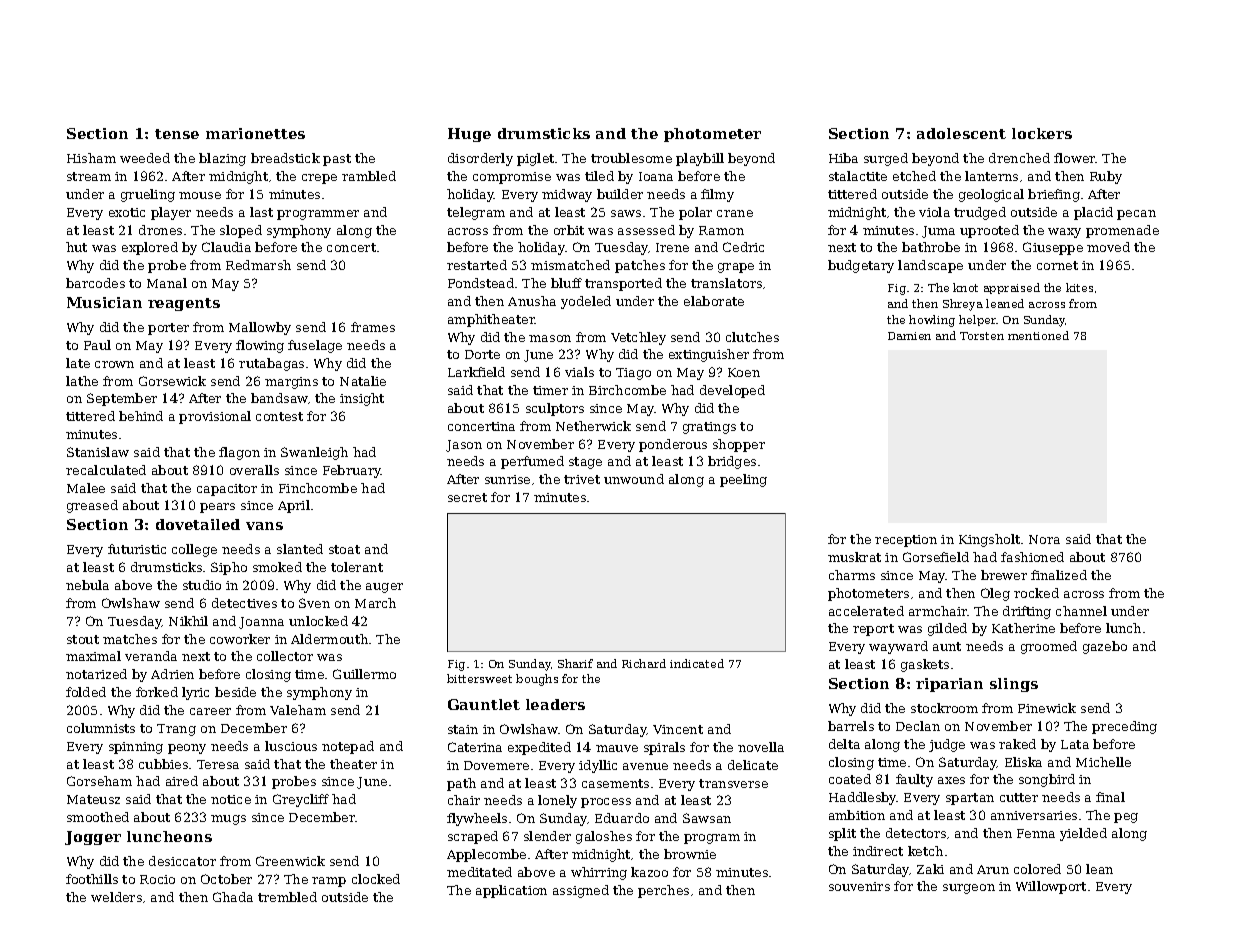 The image size is (1233, 952). I want to click on rambled, so click(369, 176).
